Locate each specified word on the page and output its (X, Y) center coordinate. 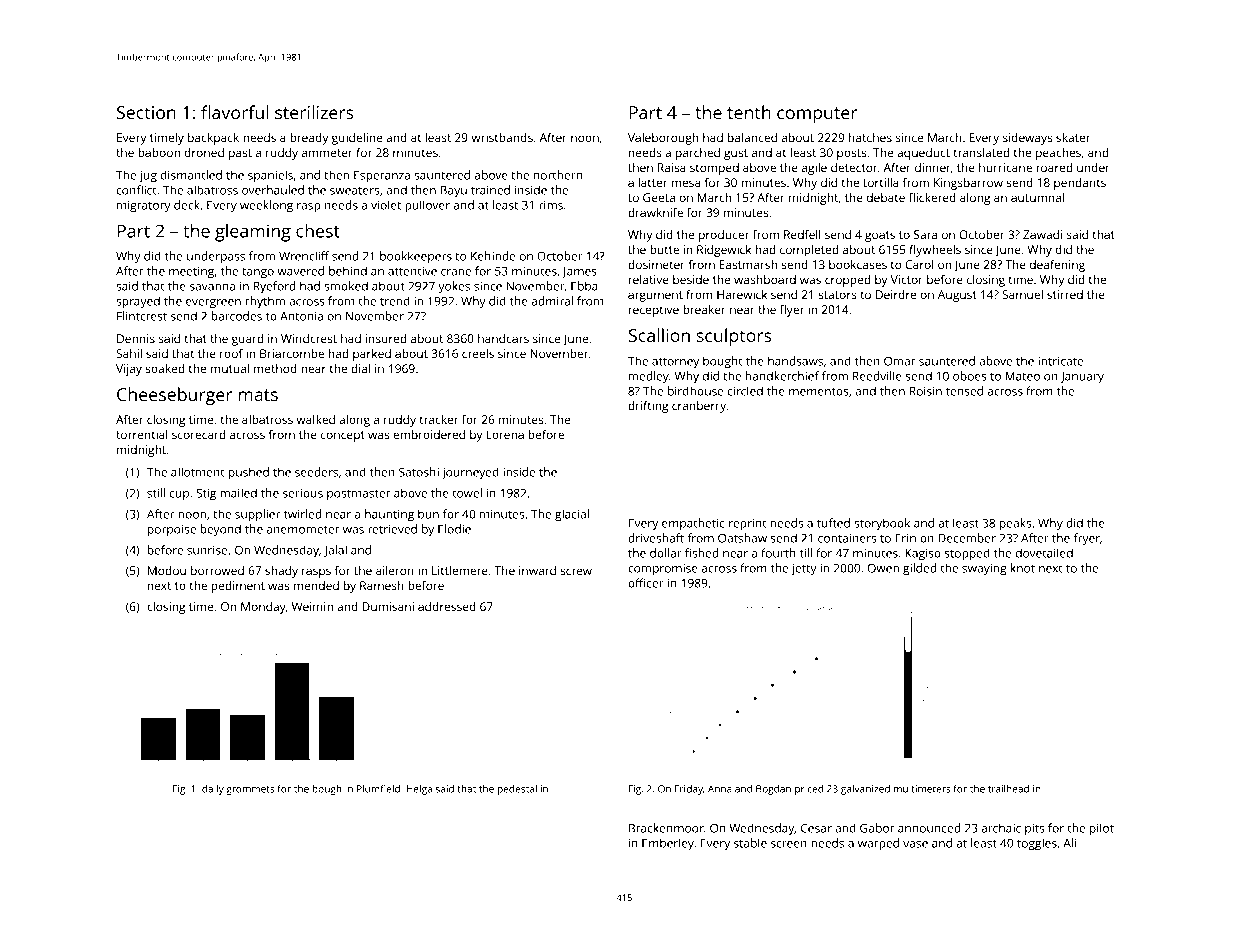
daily (213, 790)
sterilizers (314, 112)
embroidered (429, 434)
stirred (1065, 294)
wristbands (502, 137)
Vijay (129, 370)
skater (1073, 137)
